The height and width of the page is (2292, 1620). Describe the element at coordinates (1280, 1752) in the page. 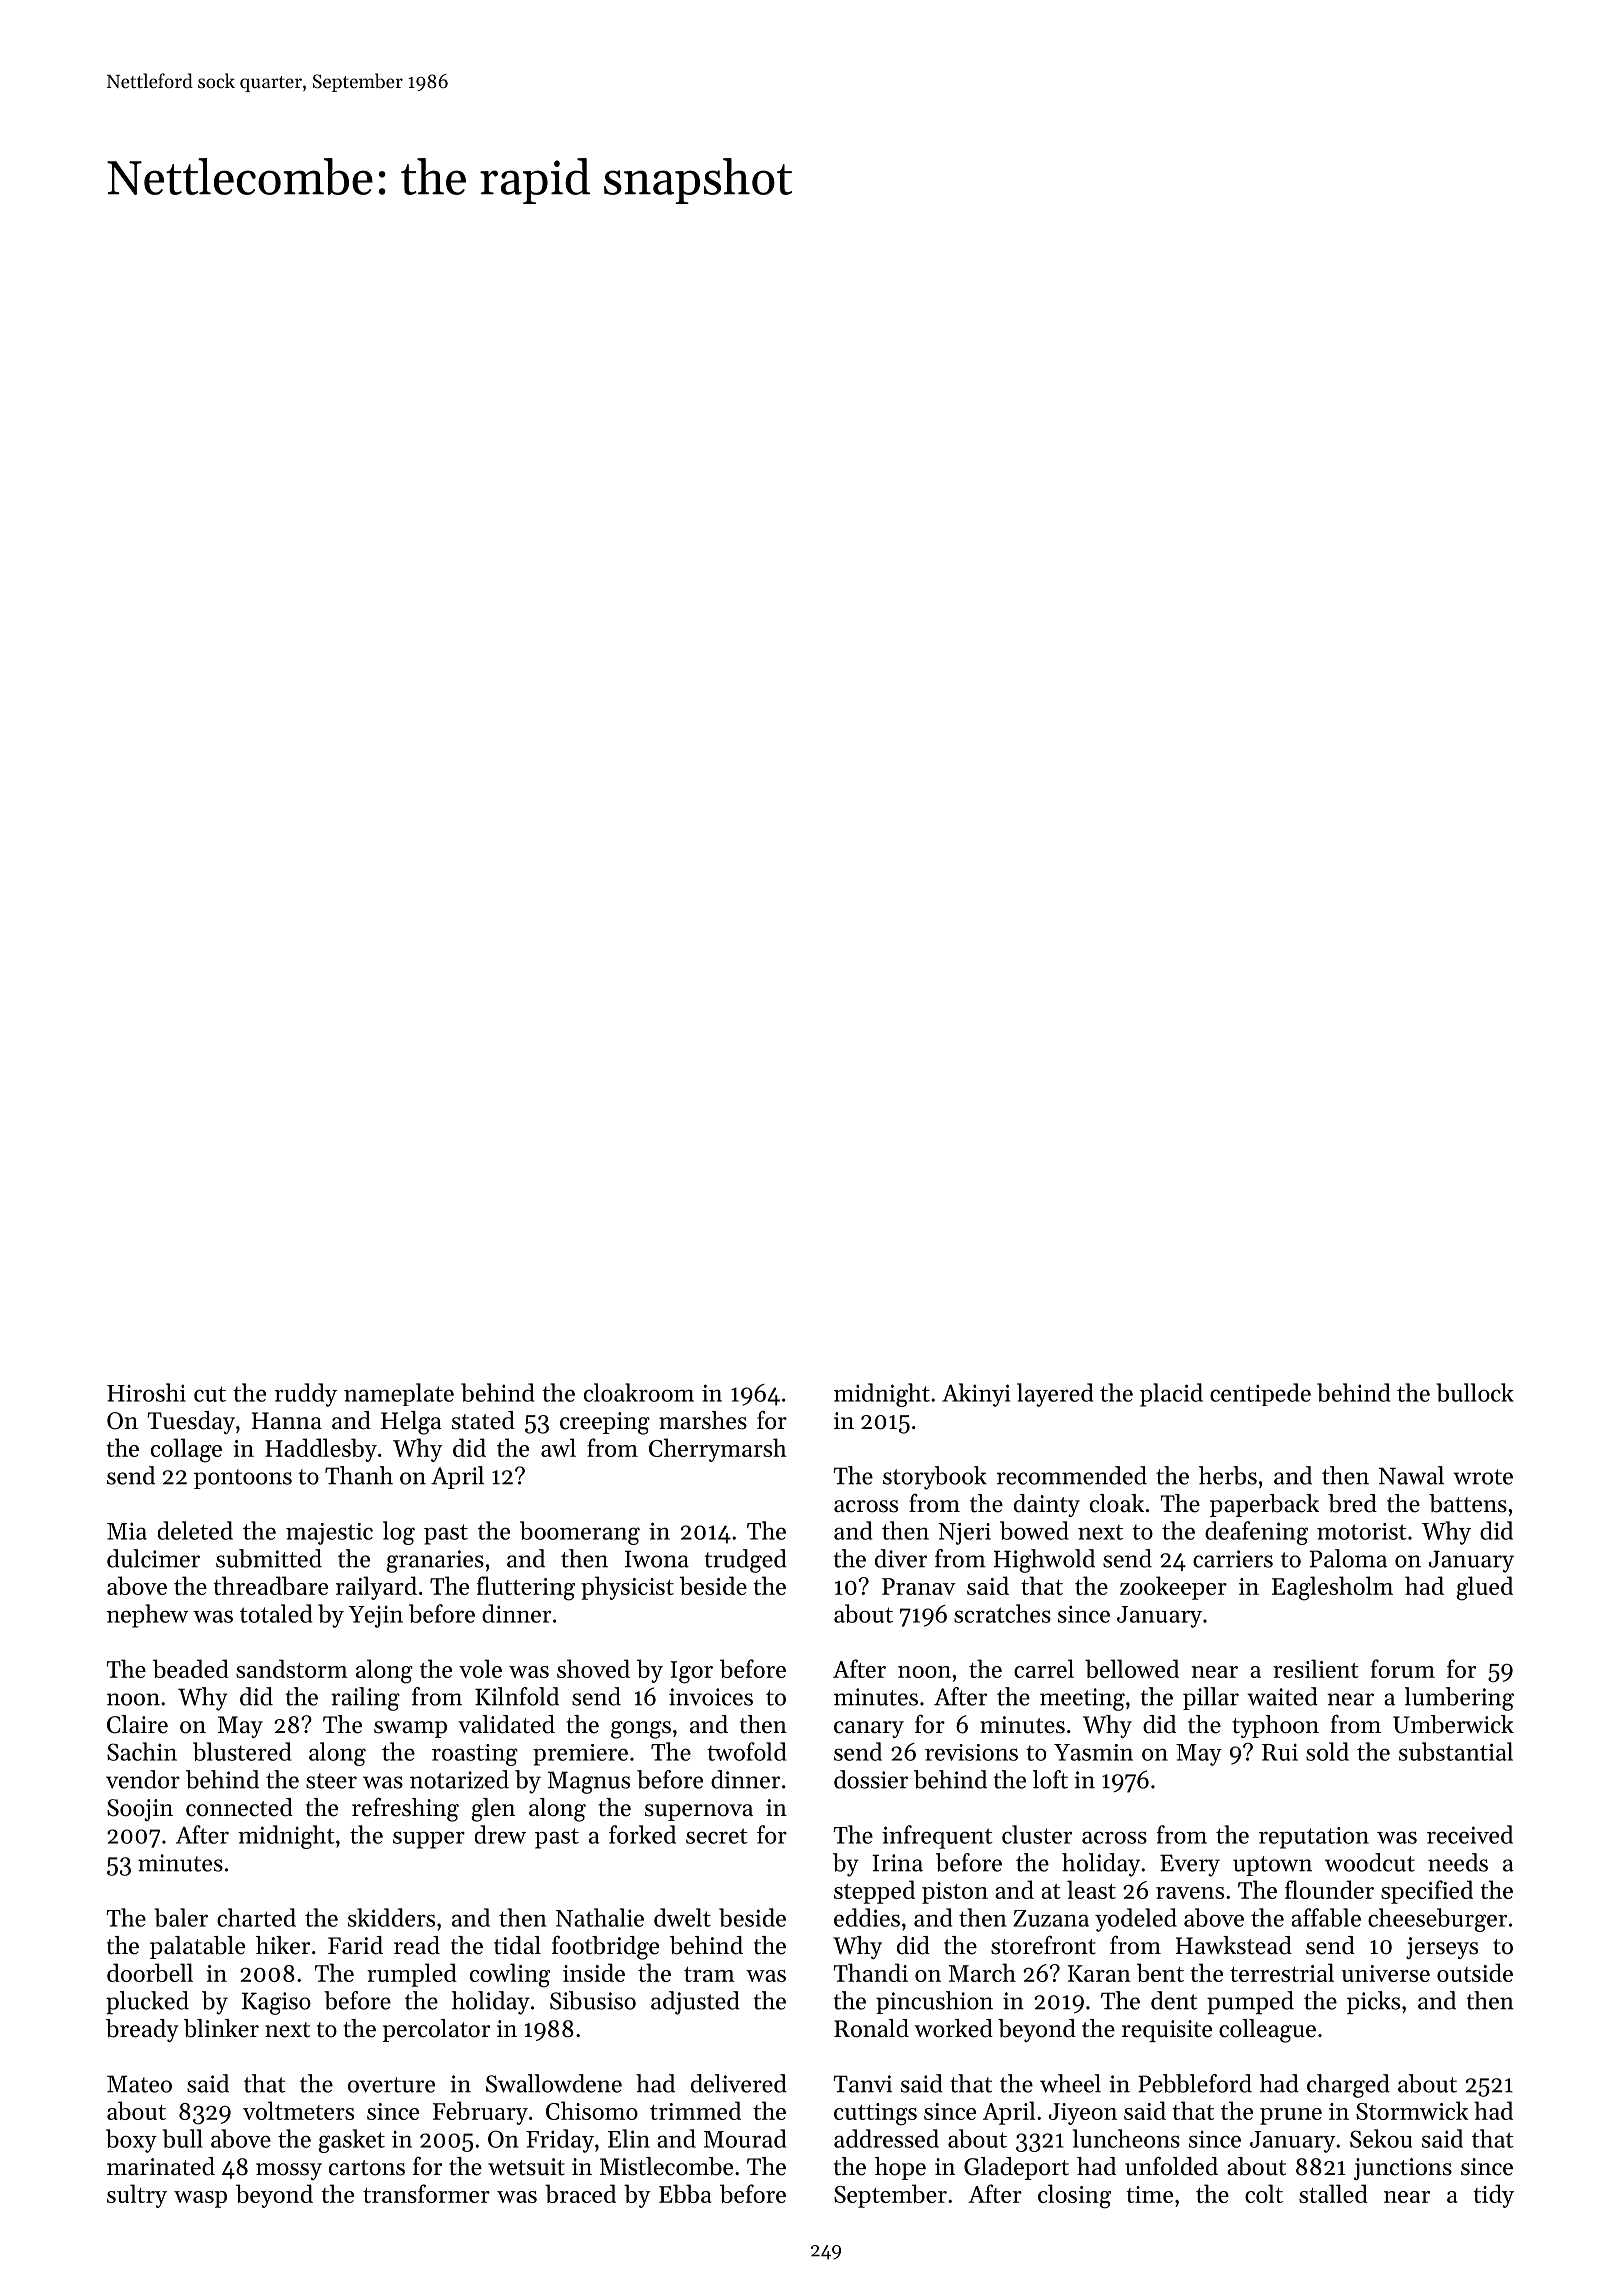

I see `Rui` at that location.
